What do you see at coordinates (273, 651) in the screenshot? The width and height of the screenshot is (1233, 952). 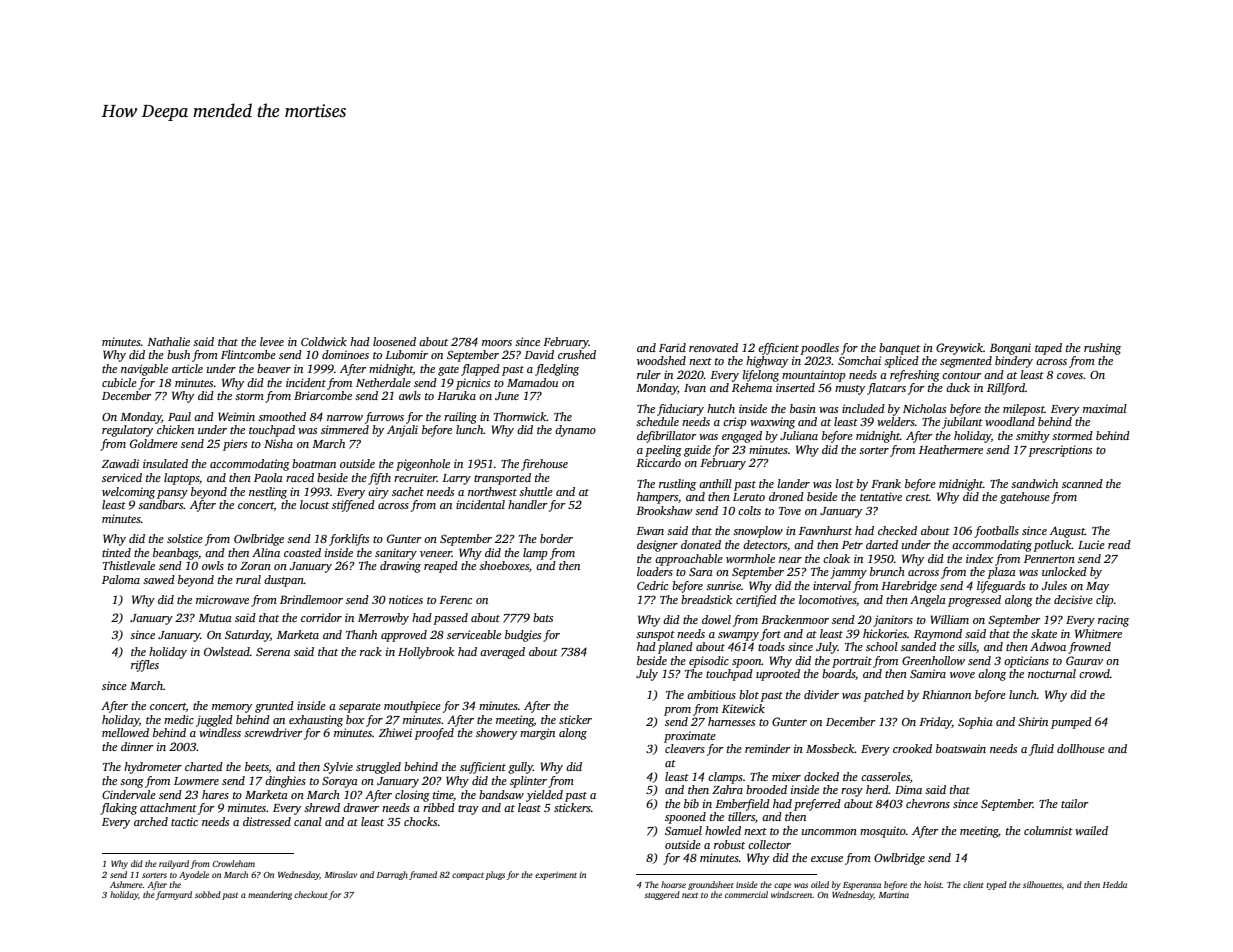 I see `Serena` at bounding box center [273, 651].
